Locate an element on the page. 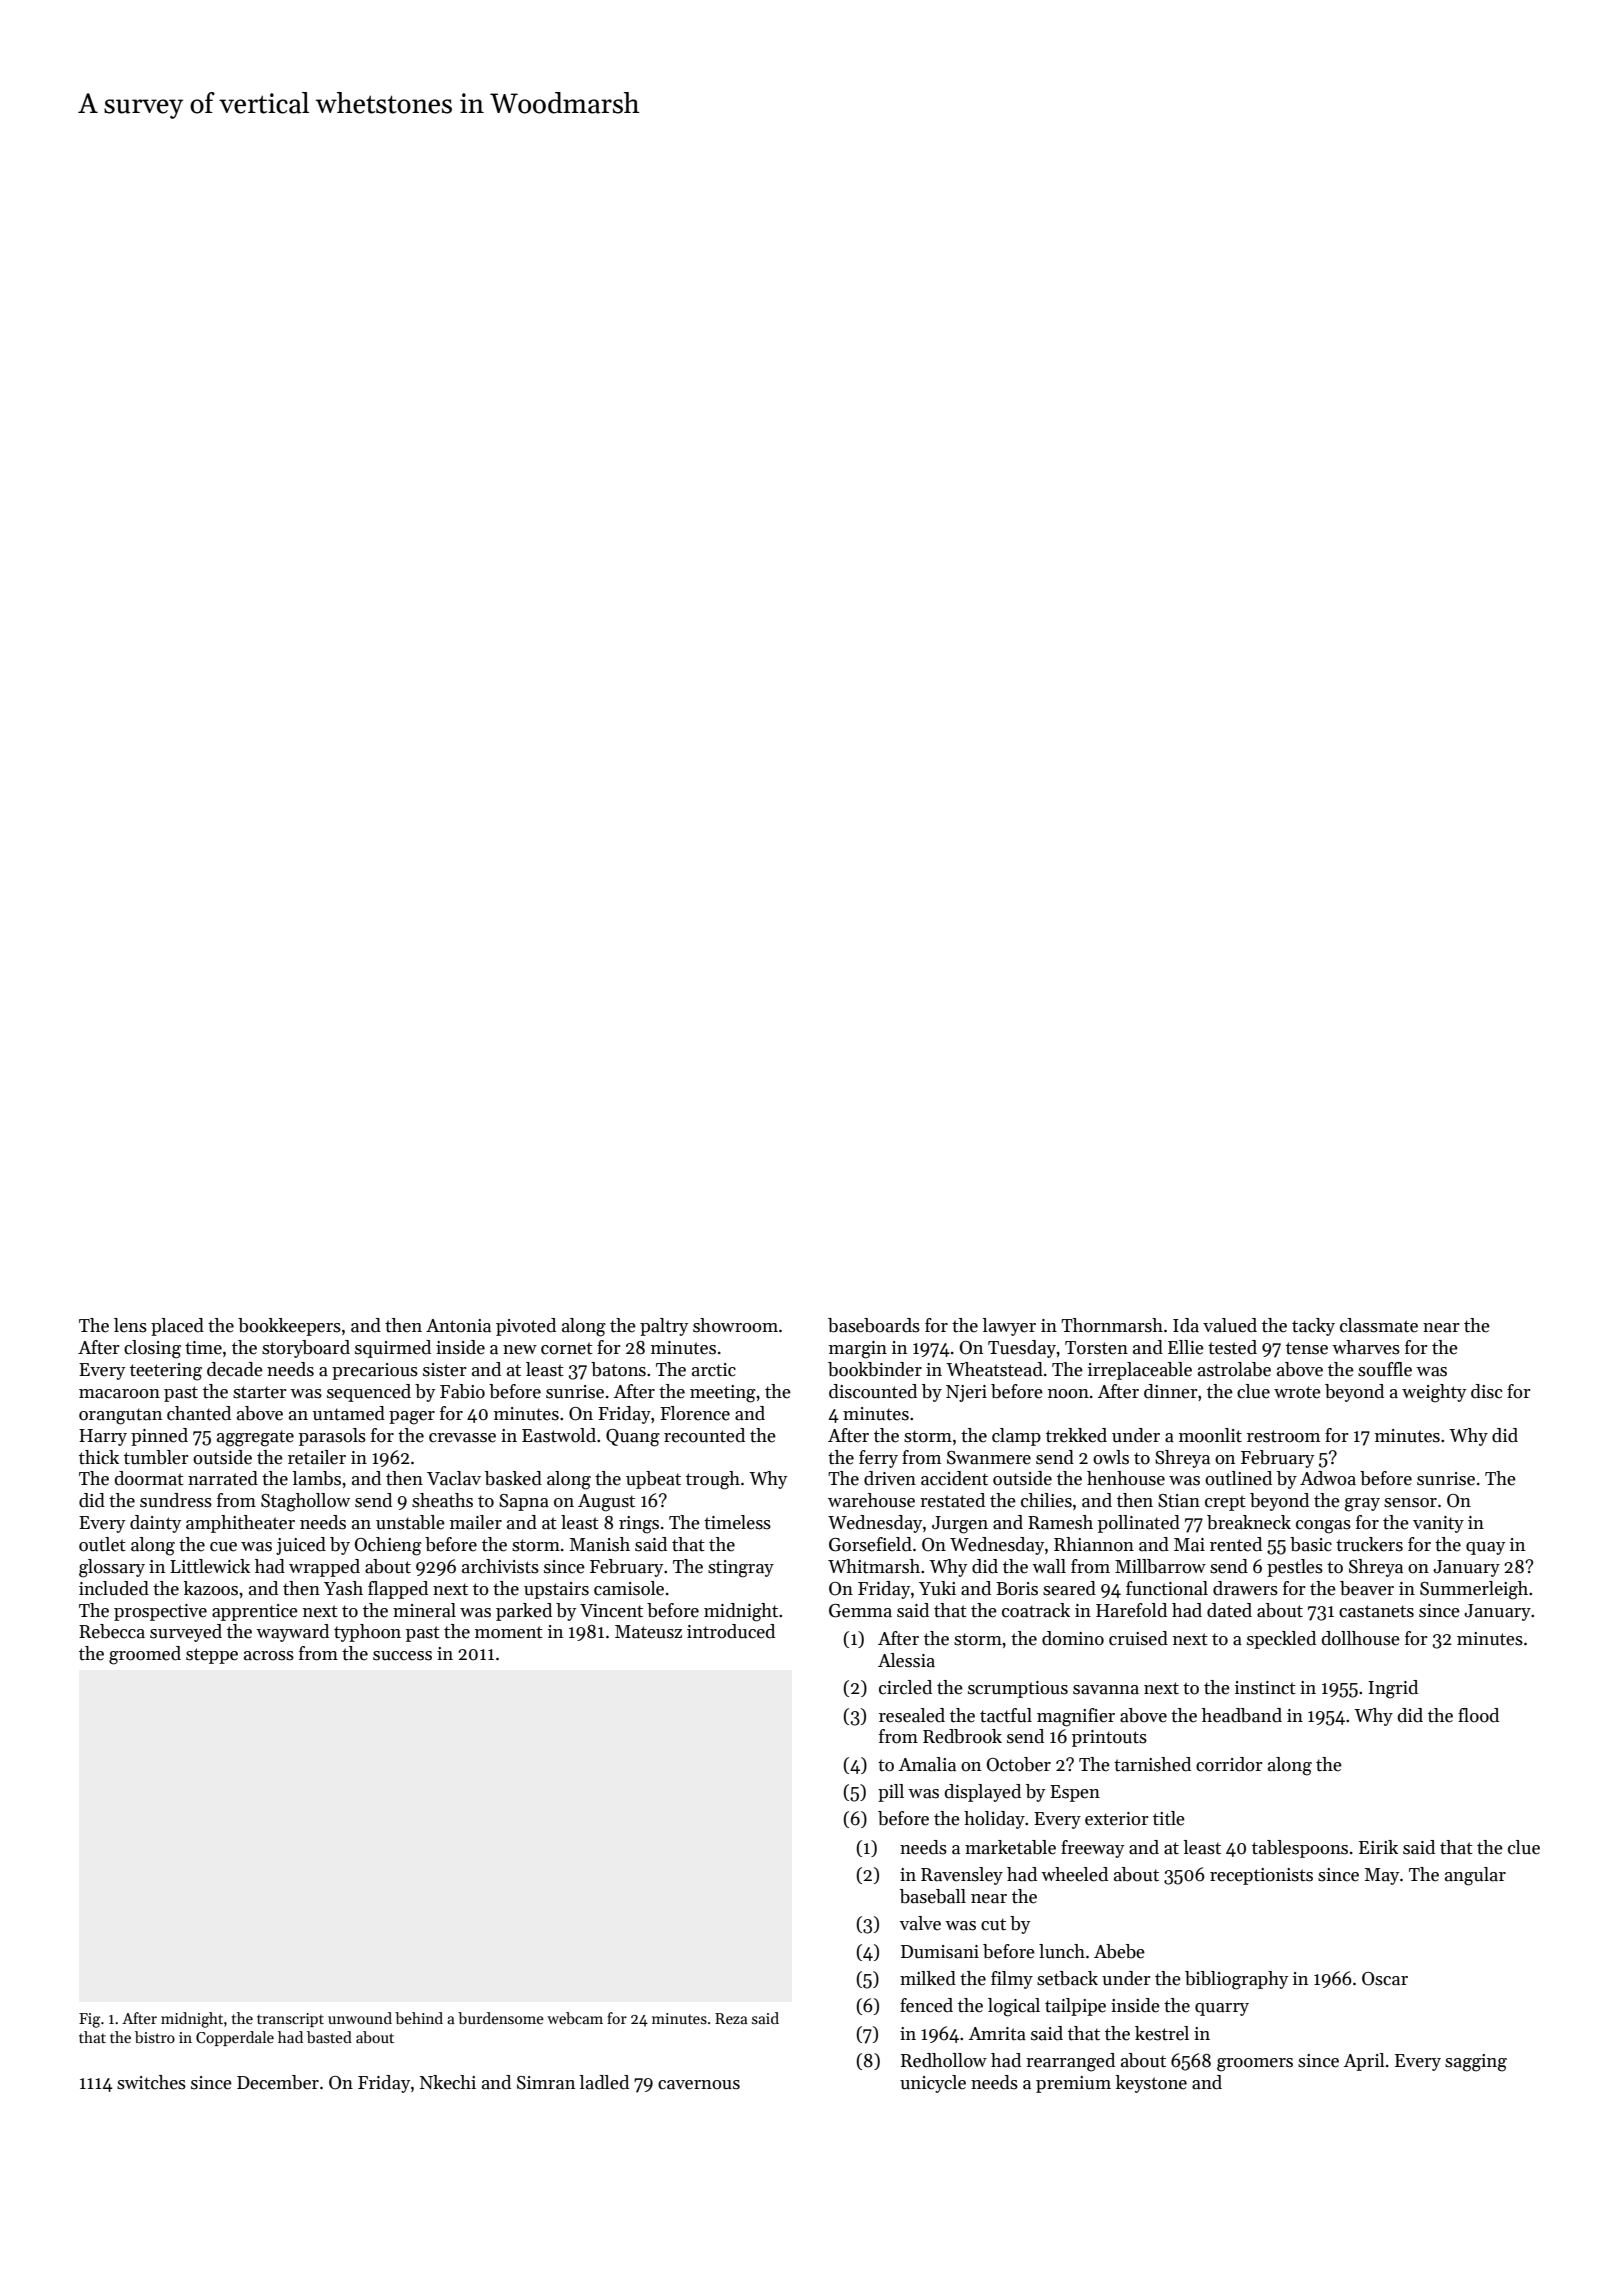 This image has width=1620, height=2292. restroom is located at coordinates (1283, 1436).
